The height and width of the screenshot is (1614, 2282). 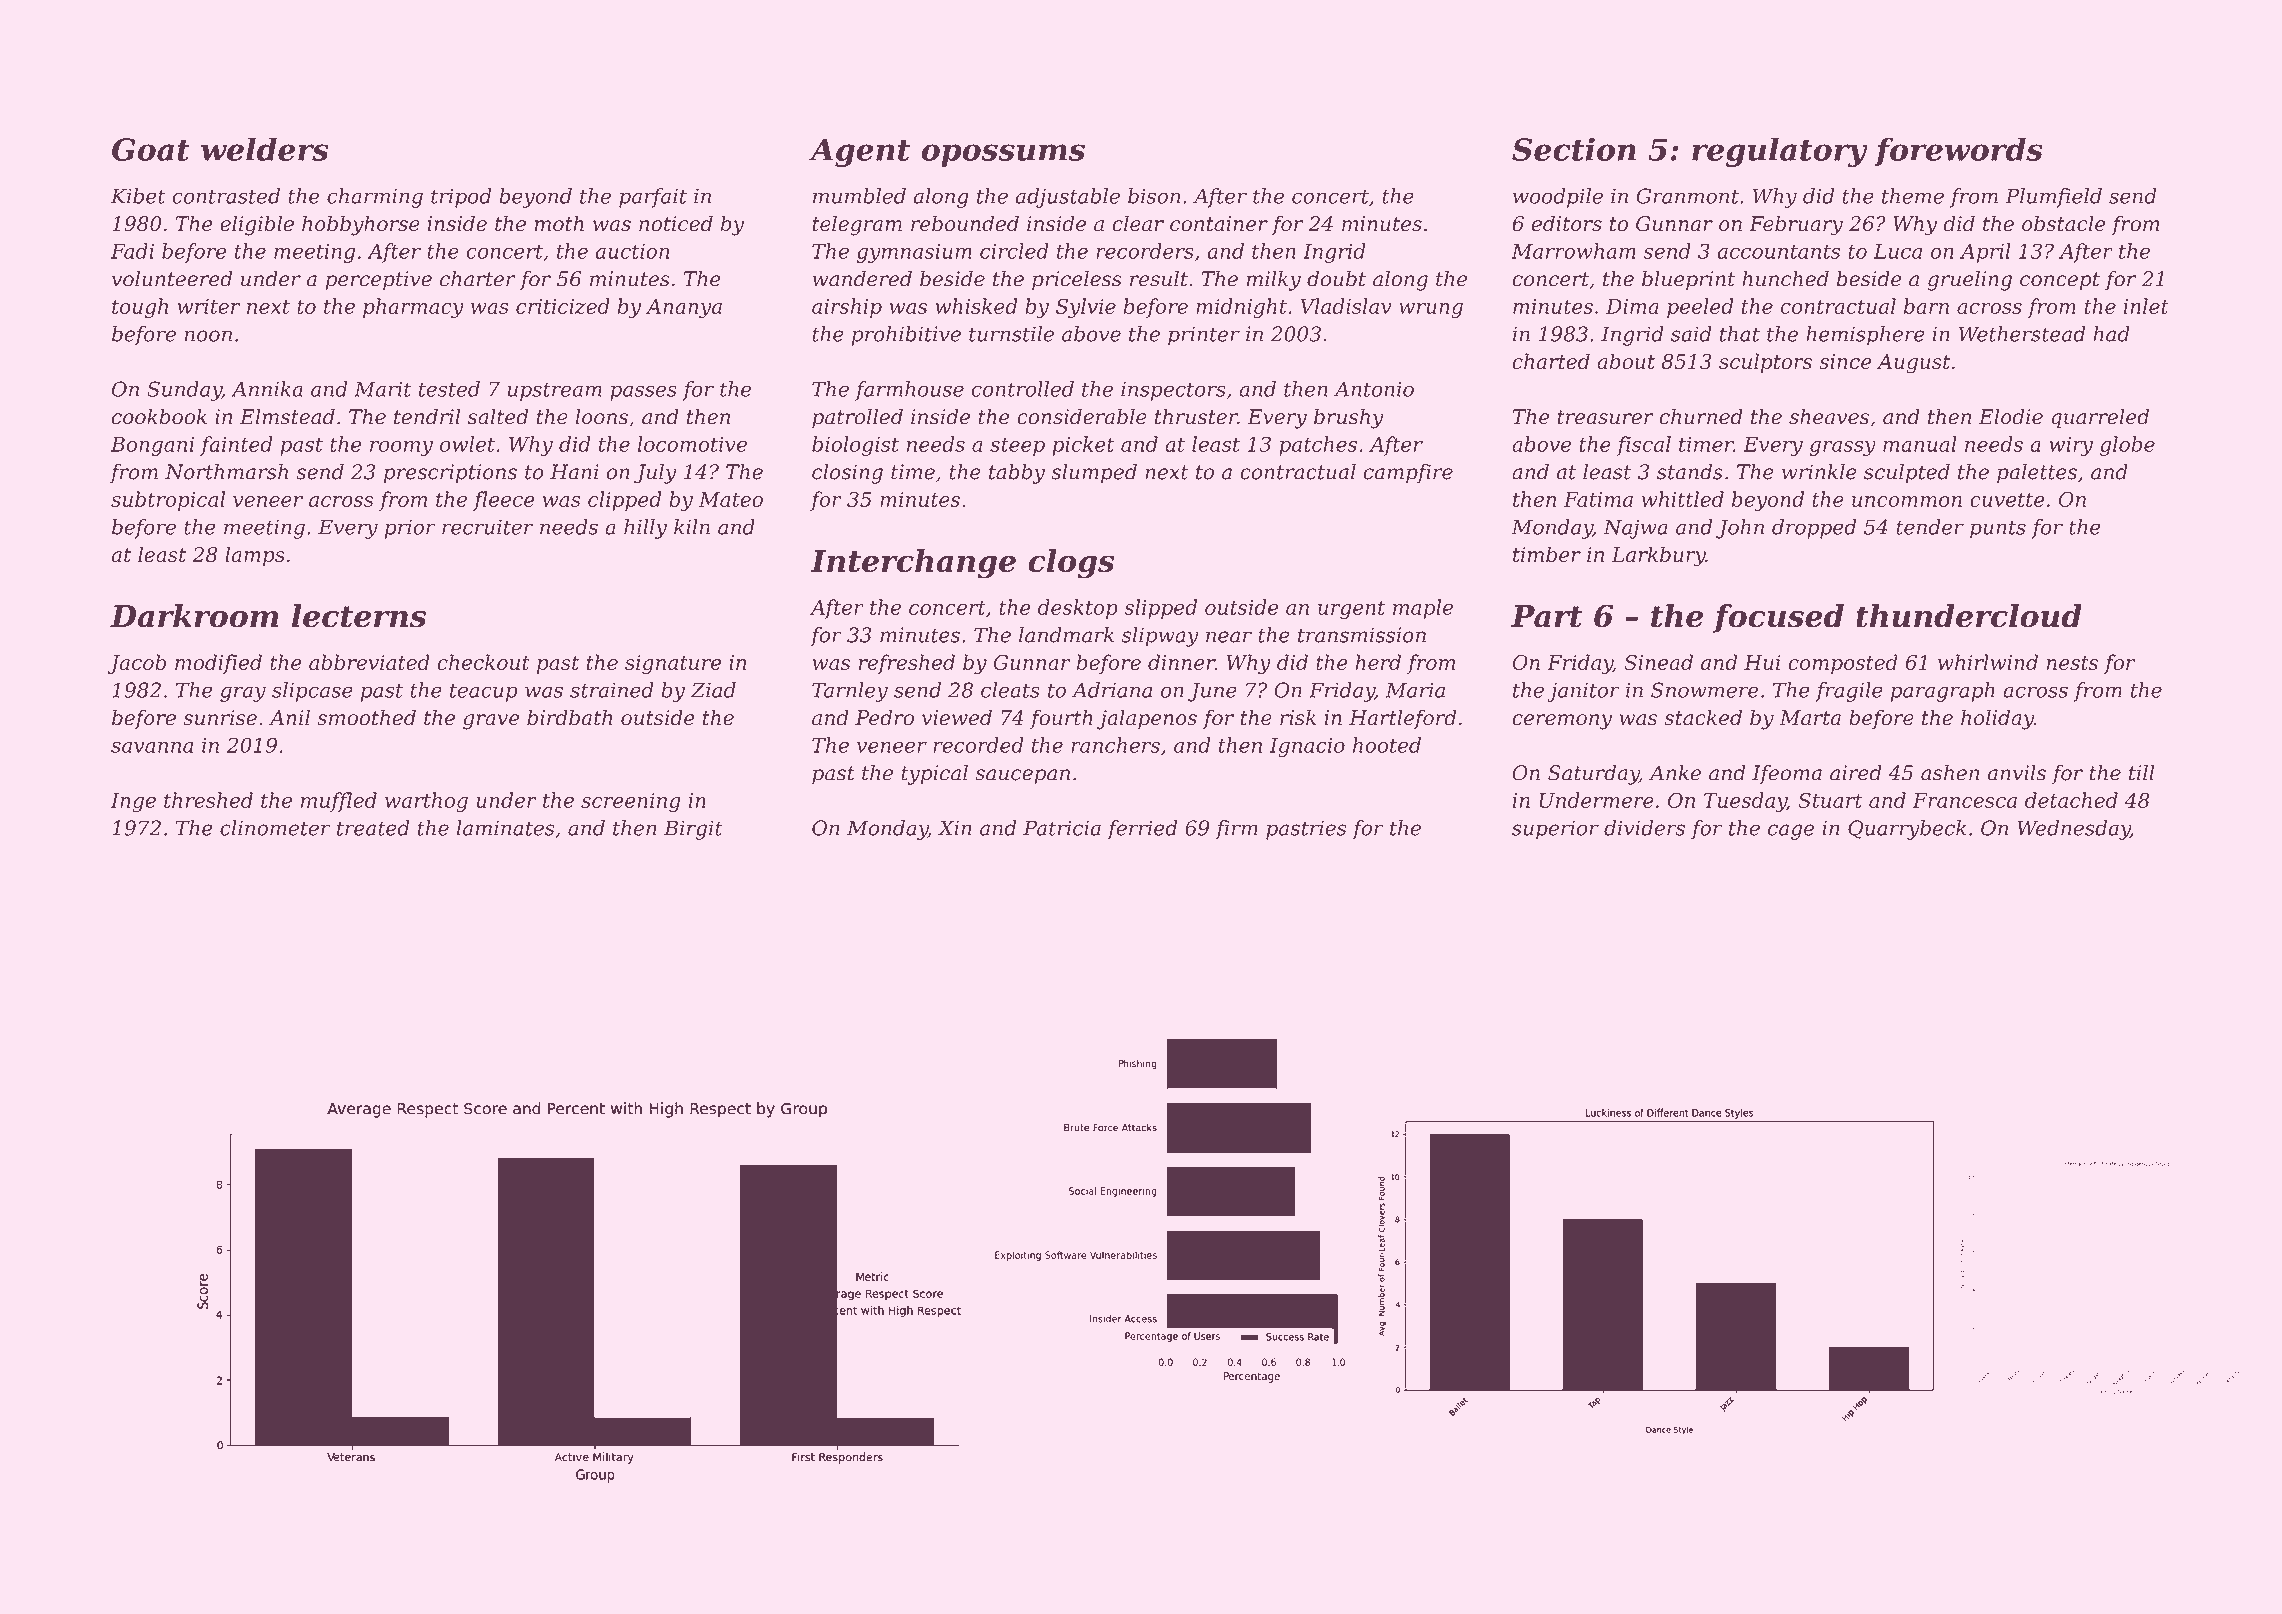 I want to click on steep, so click(x=1017, y=447).
